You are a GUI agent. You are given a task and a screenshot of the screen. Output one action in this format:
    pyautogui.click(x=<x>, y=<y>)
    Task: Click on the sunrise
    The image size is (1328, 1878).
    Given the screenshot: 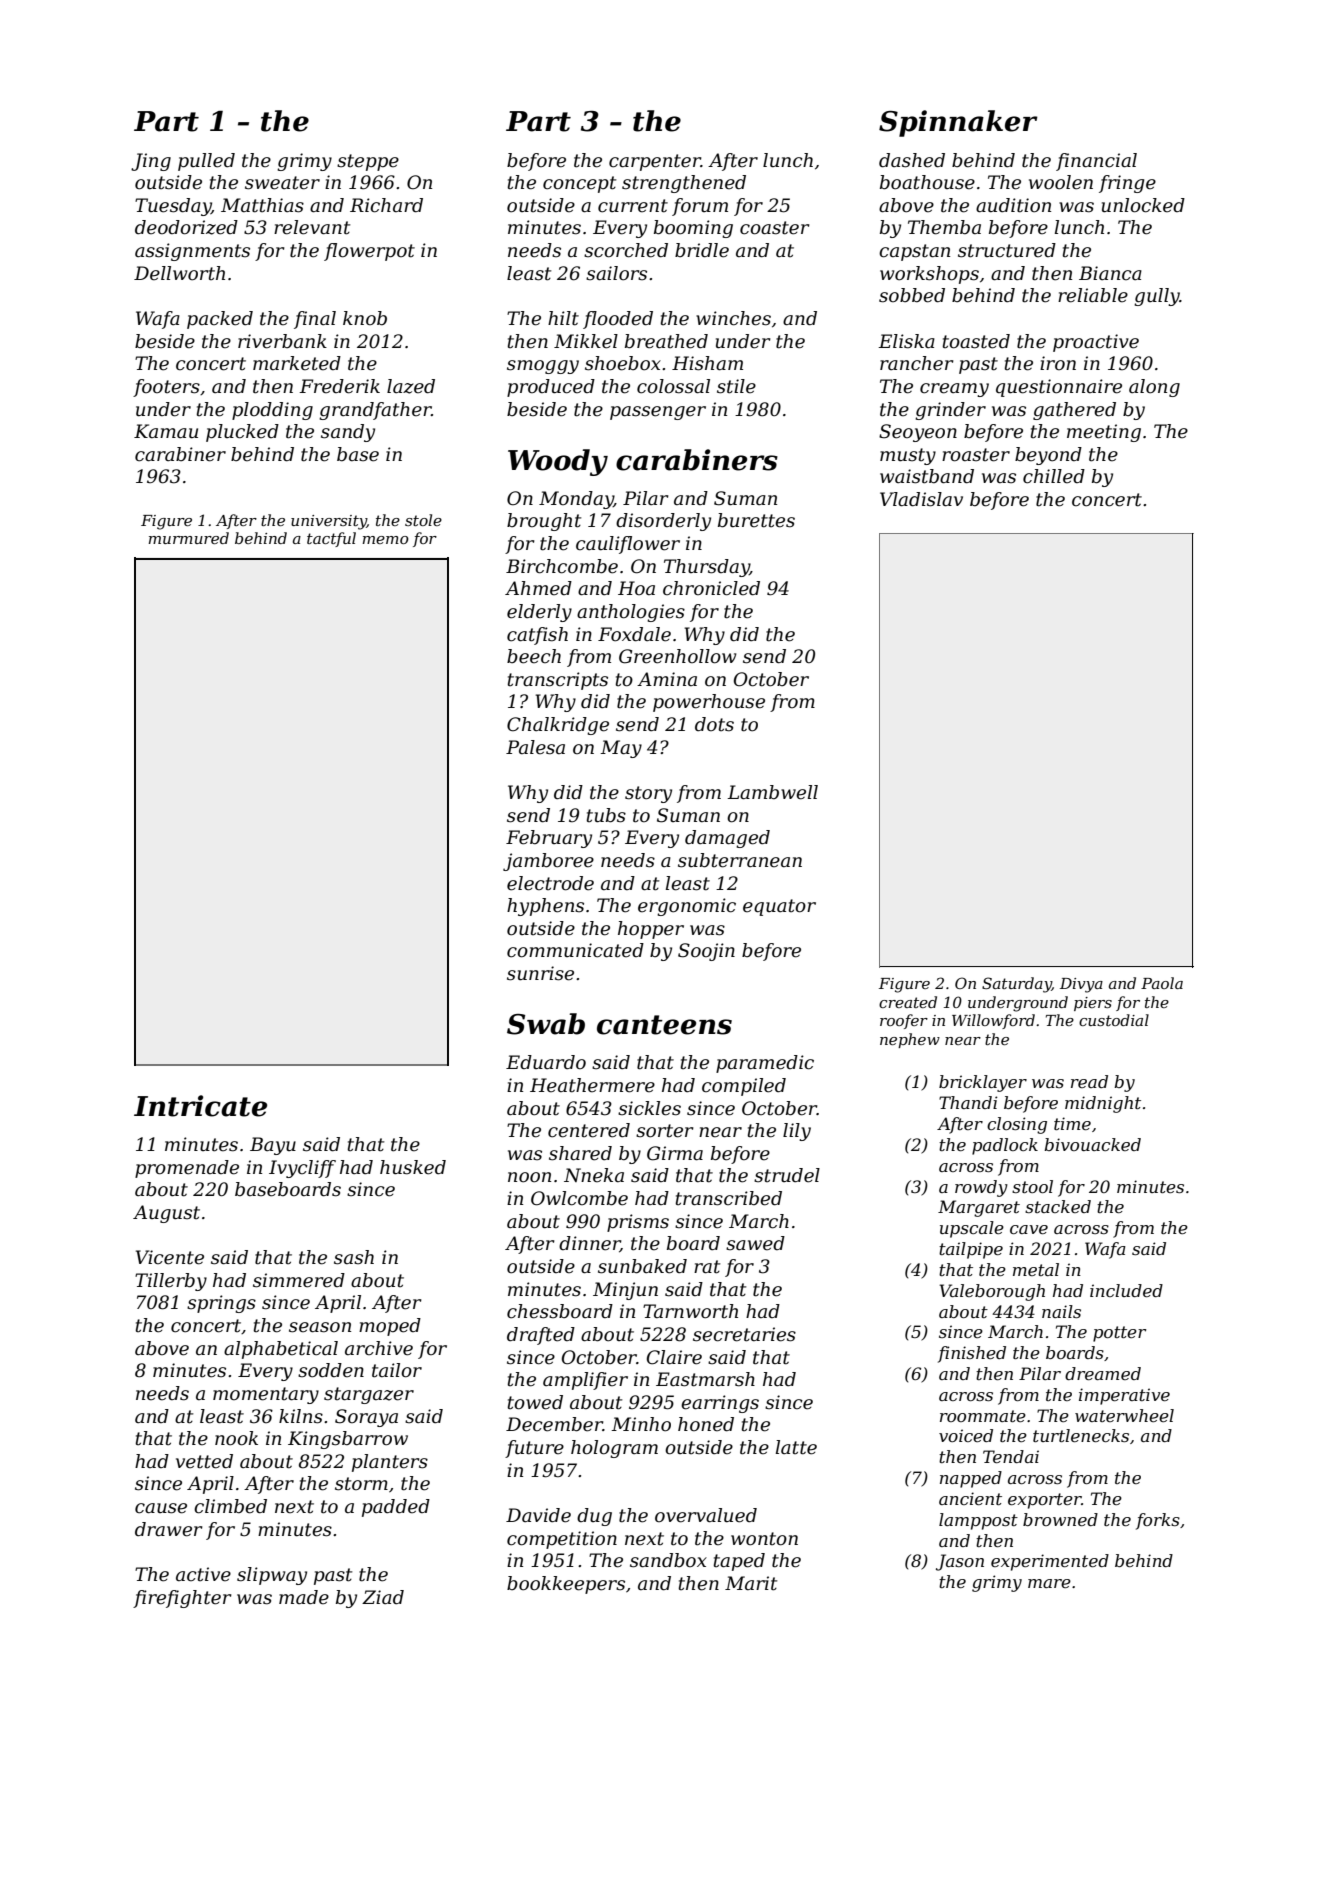 What is the action you would take?
    pyautogui.click(x=540, y=973)
